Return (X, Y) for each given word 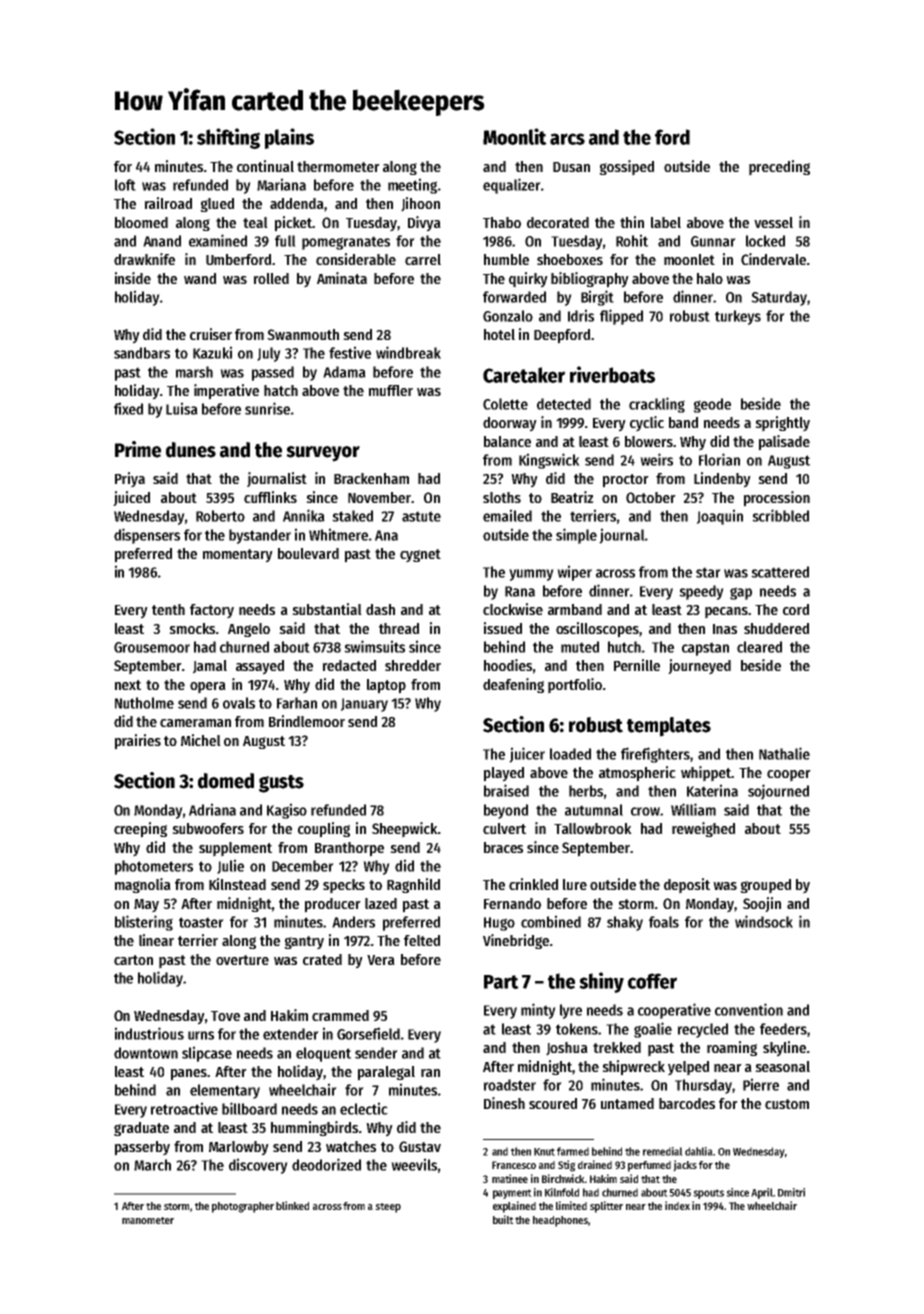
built (503, 1219)
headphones (560, 1221)
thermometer (338, 166)
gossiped (626, 168)
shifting (228, 138)
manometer (148, 1220)
